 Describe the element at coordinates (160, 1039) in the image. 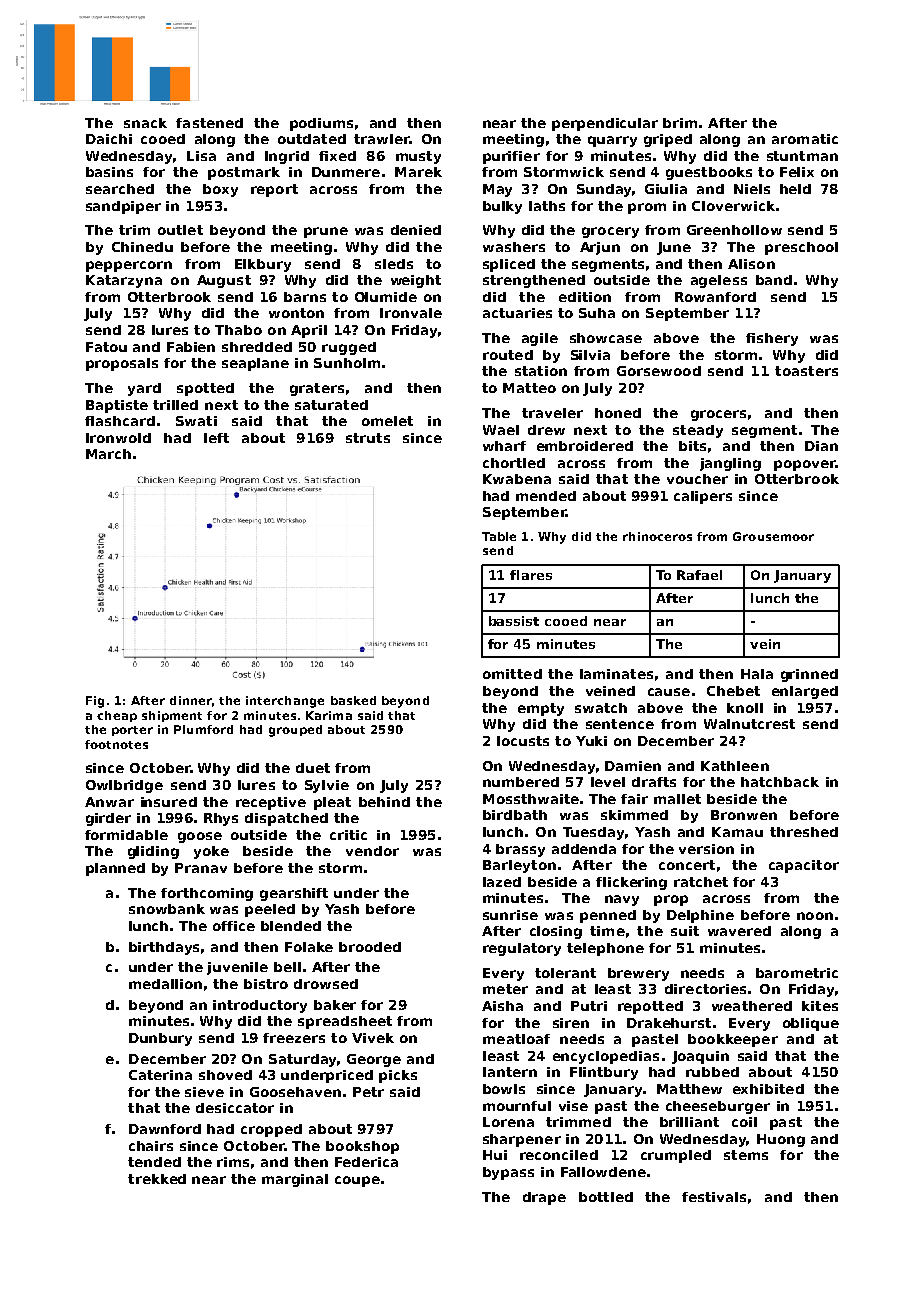

I see `Dunbury` at that location.
